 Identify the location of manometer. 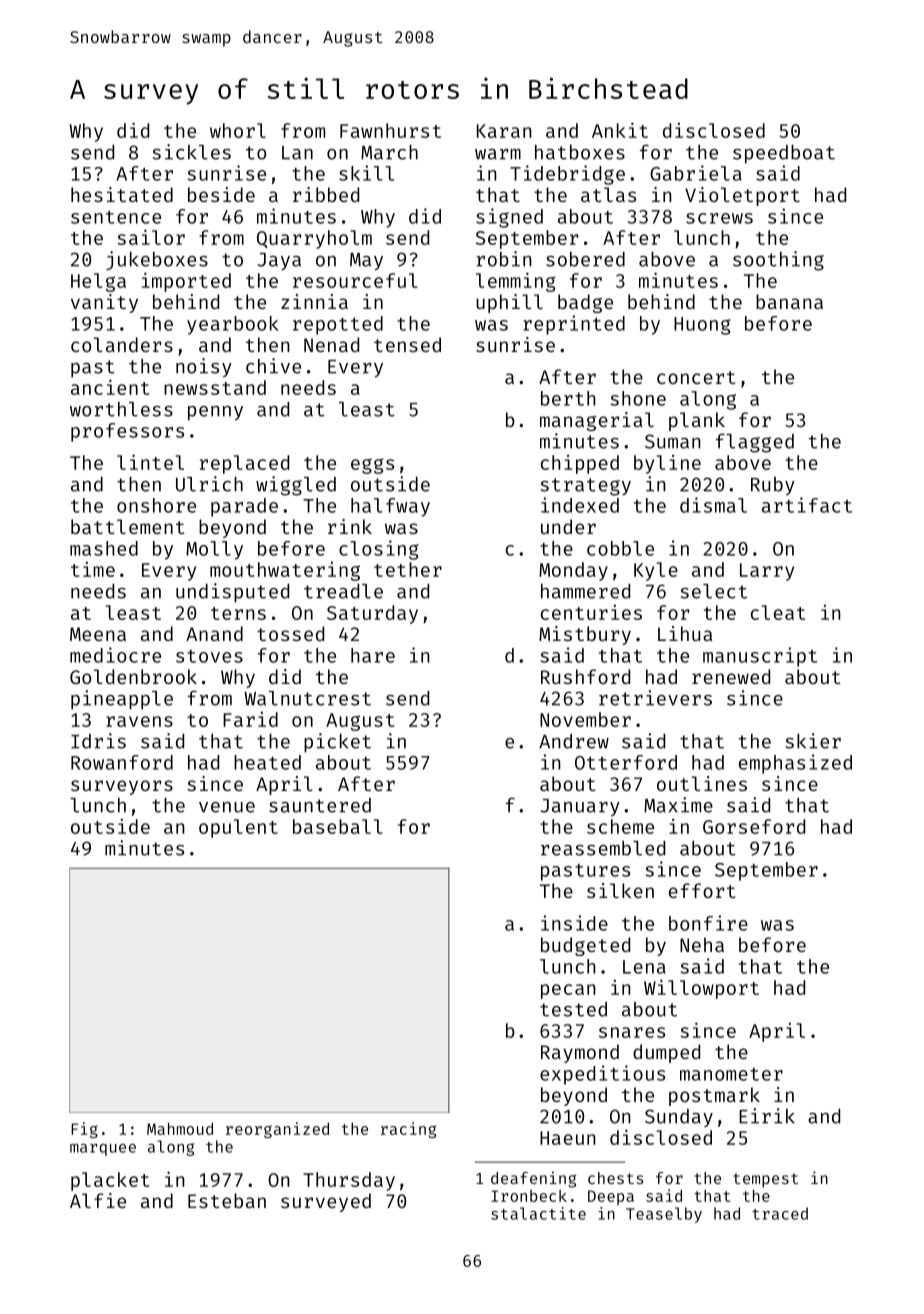
(731, 1074).
